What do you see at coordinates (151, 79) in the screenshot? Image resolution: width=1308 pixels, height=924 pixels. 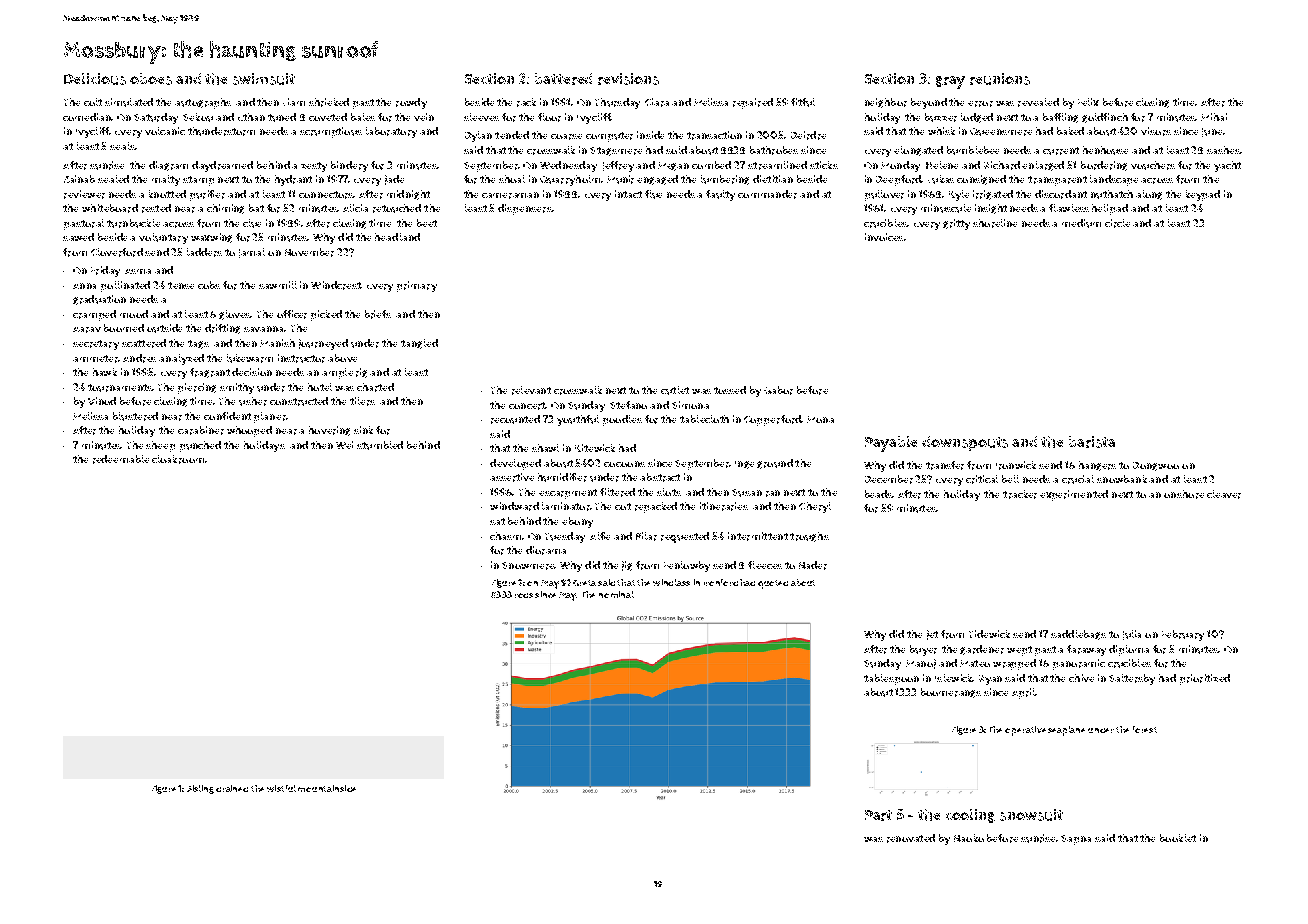 I see `oboes` at bounding box center [151, 79].
